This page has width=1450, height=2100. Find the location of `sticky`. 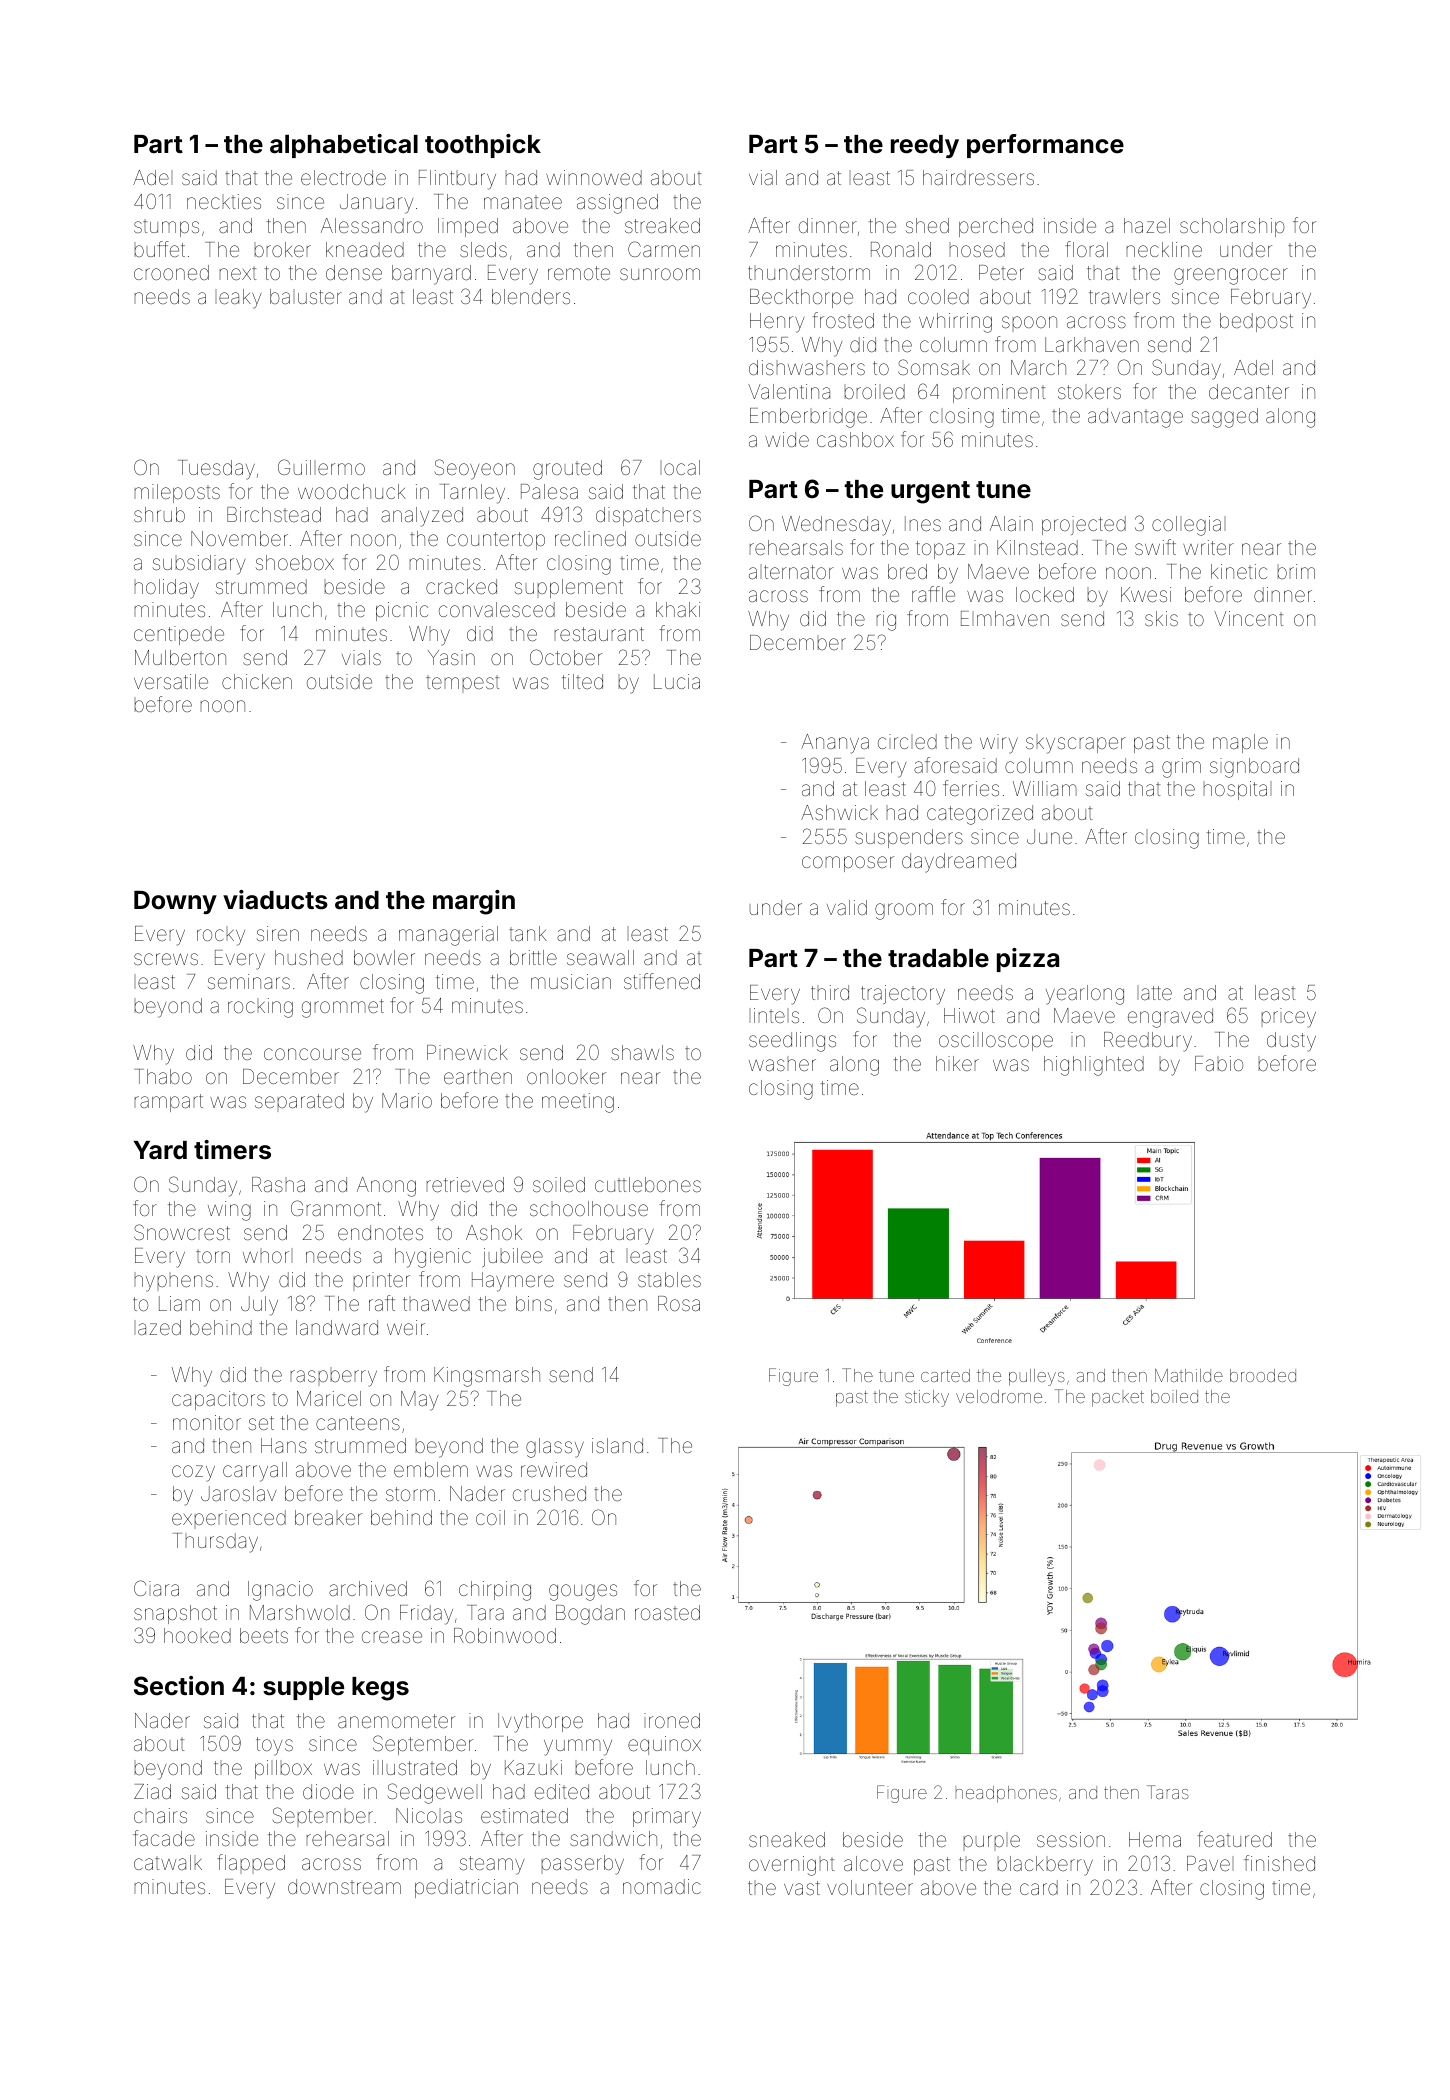

sticky is located at coordinates (927, 1398).
